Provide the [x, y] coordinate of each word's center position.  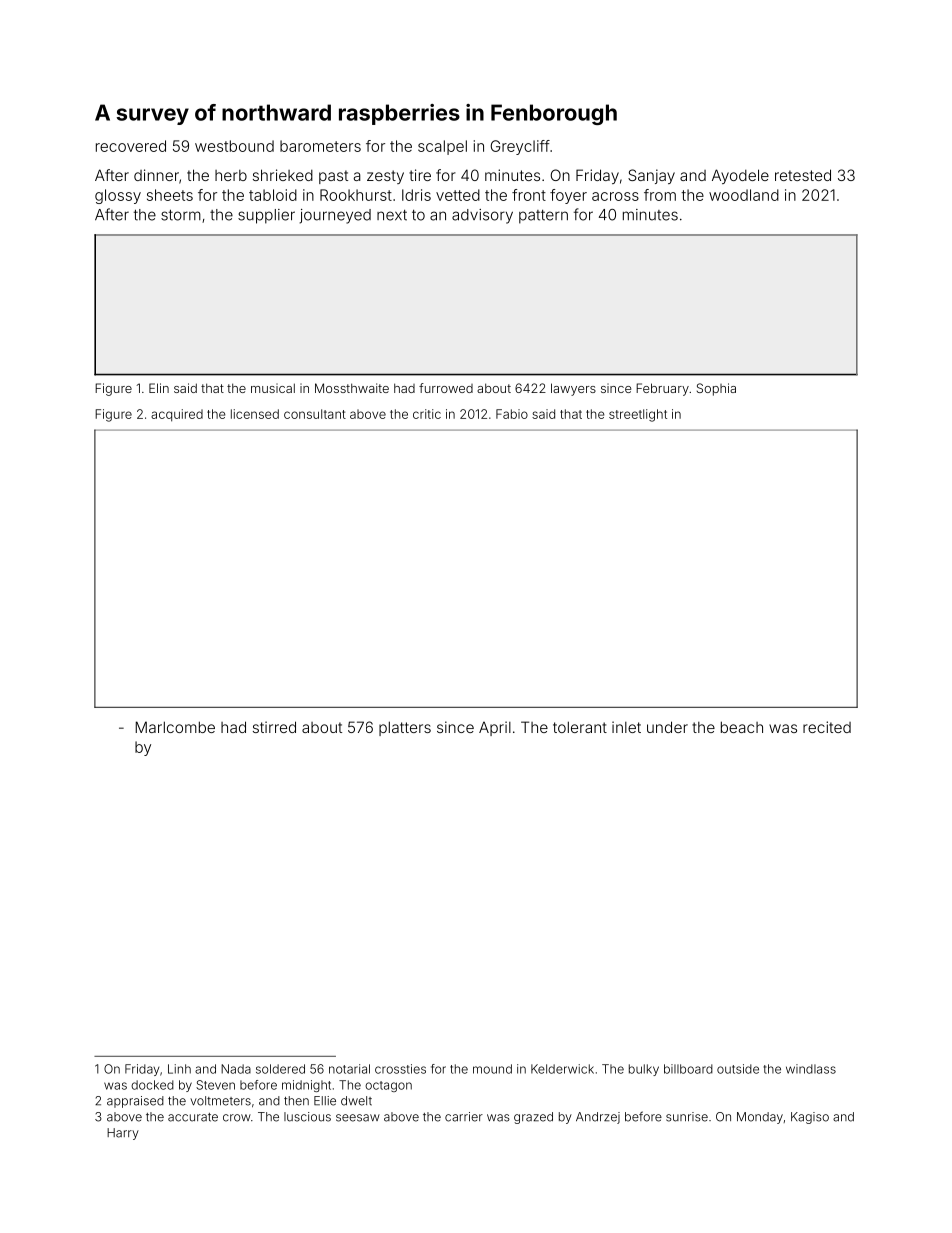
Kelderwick [562, 1069]
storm [181, 215]
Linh [179, 1069]
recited [827, 727]
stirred [274, 727]
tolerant [580, 727]
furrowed [446, 388]
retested [803, 175]
